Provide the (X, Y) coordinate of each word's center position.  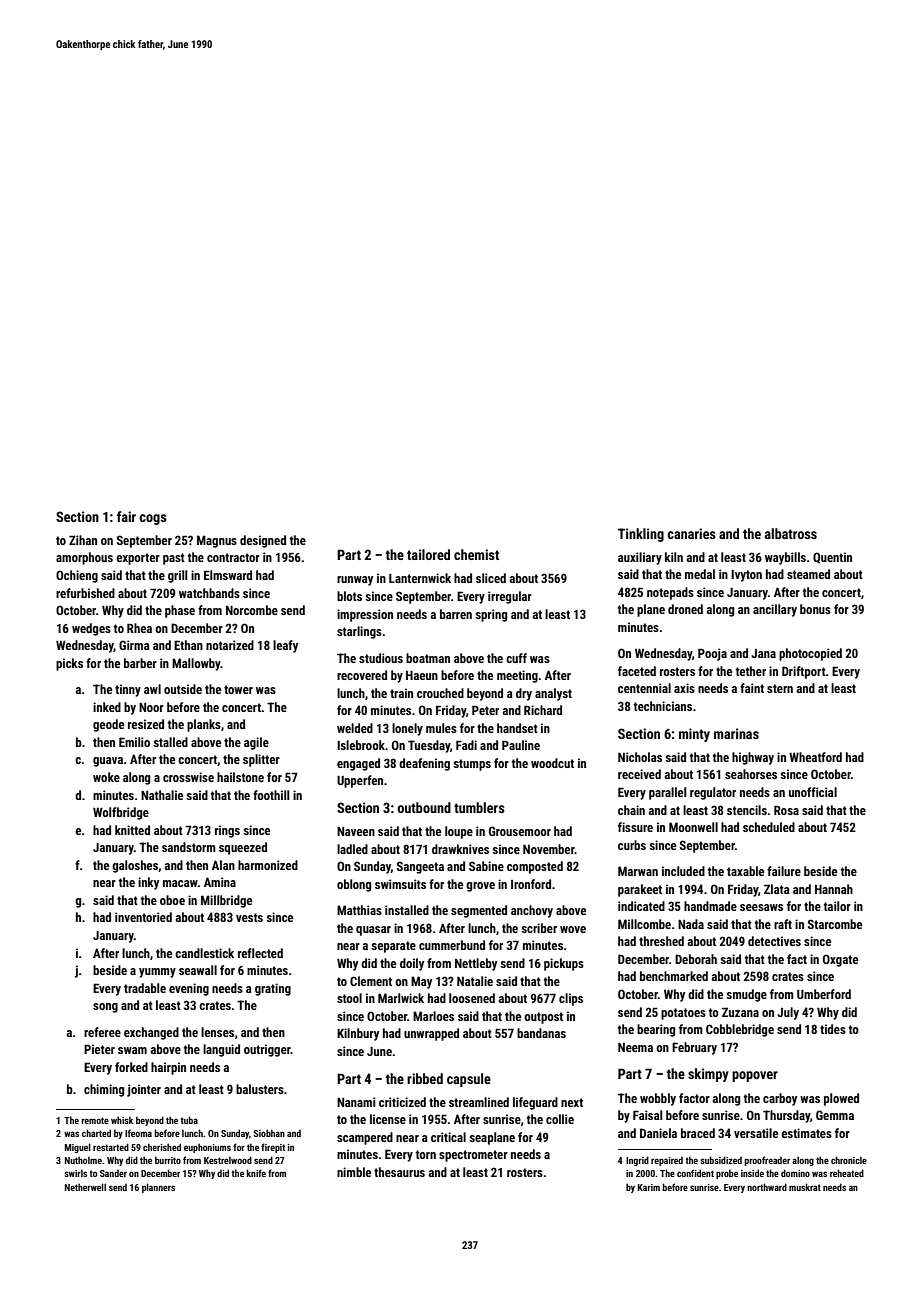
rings (227, 831)
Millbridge (226, 901)
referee (102, 1032)
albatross (791, 533)
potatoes (683, 1014)
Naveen (356, 831)
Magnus (217, 541)
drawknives (460, 849)
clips (571, 999)
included (683, 871)
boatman (428, 658)
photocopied (810, 654)
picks (69, 664)
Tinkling (641, 535)
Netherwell (85, 1187)
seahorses (751, 774)
